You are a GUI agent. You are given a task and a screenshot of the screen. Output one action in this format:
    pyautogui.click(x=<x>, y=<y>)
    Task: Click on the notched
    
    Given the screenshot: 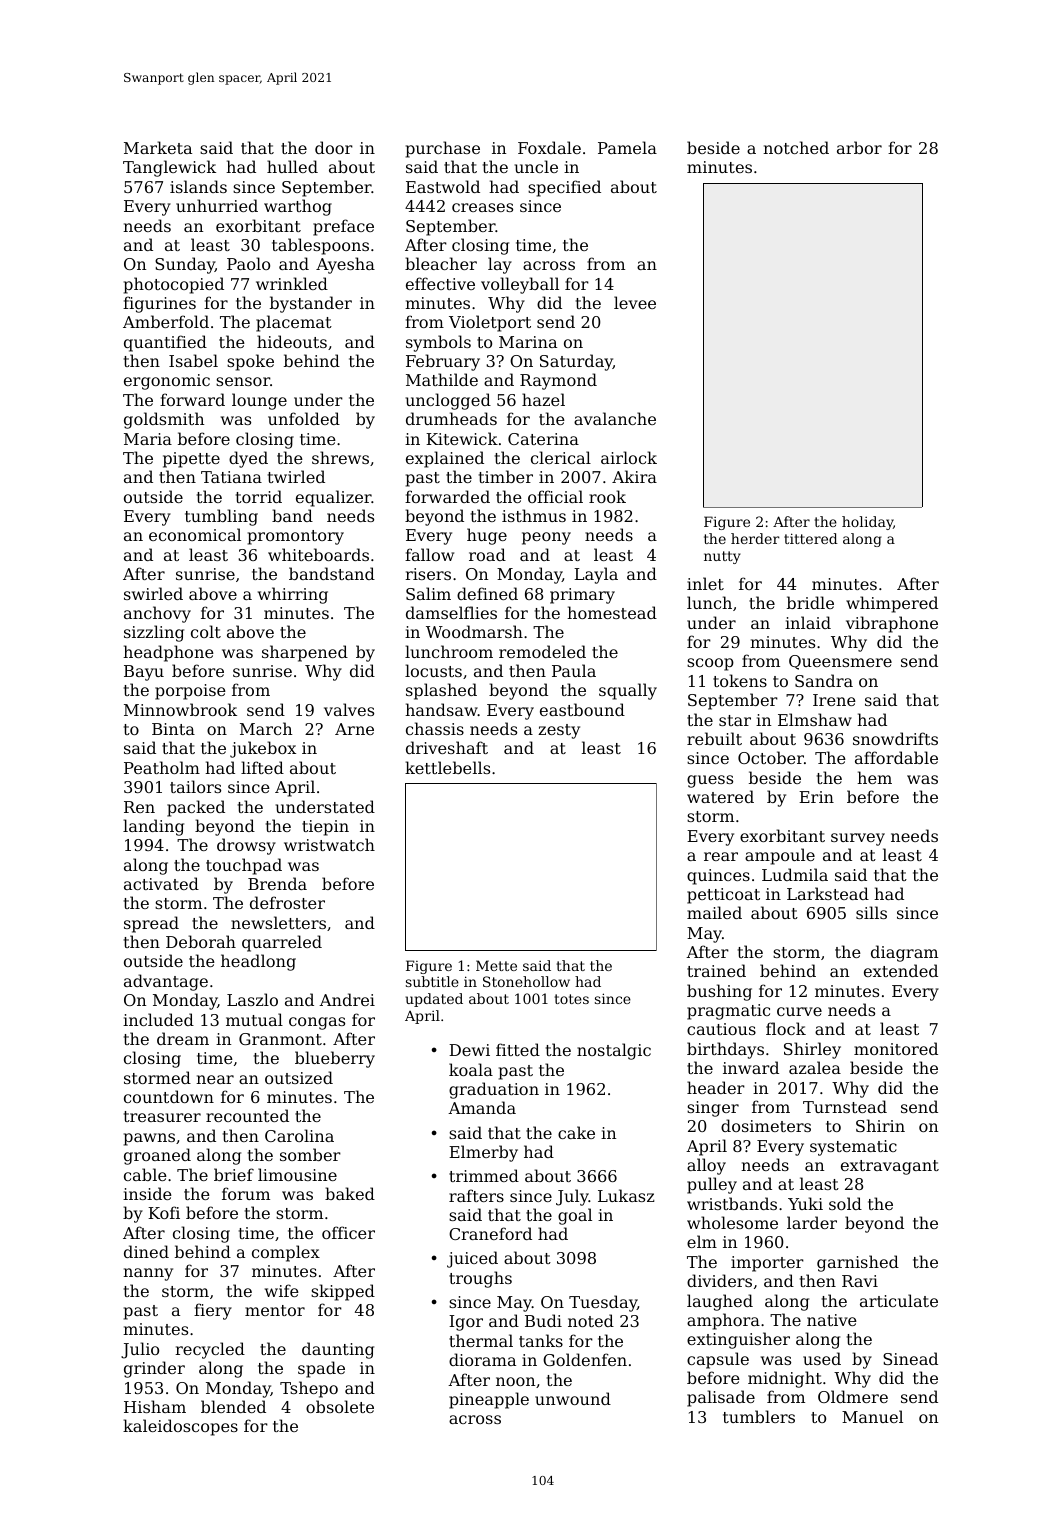 What is the action you would take?
    pyautogui.click(x=796, y=147)
